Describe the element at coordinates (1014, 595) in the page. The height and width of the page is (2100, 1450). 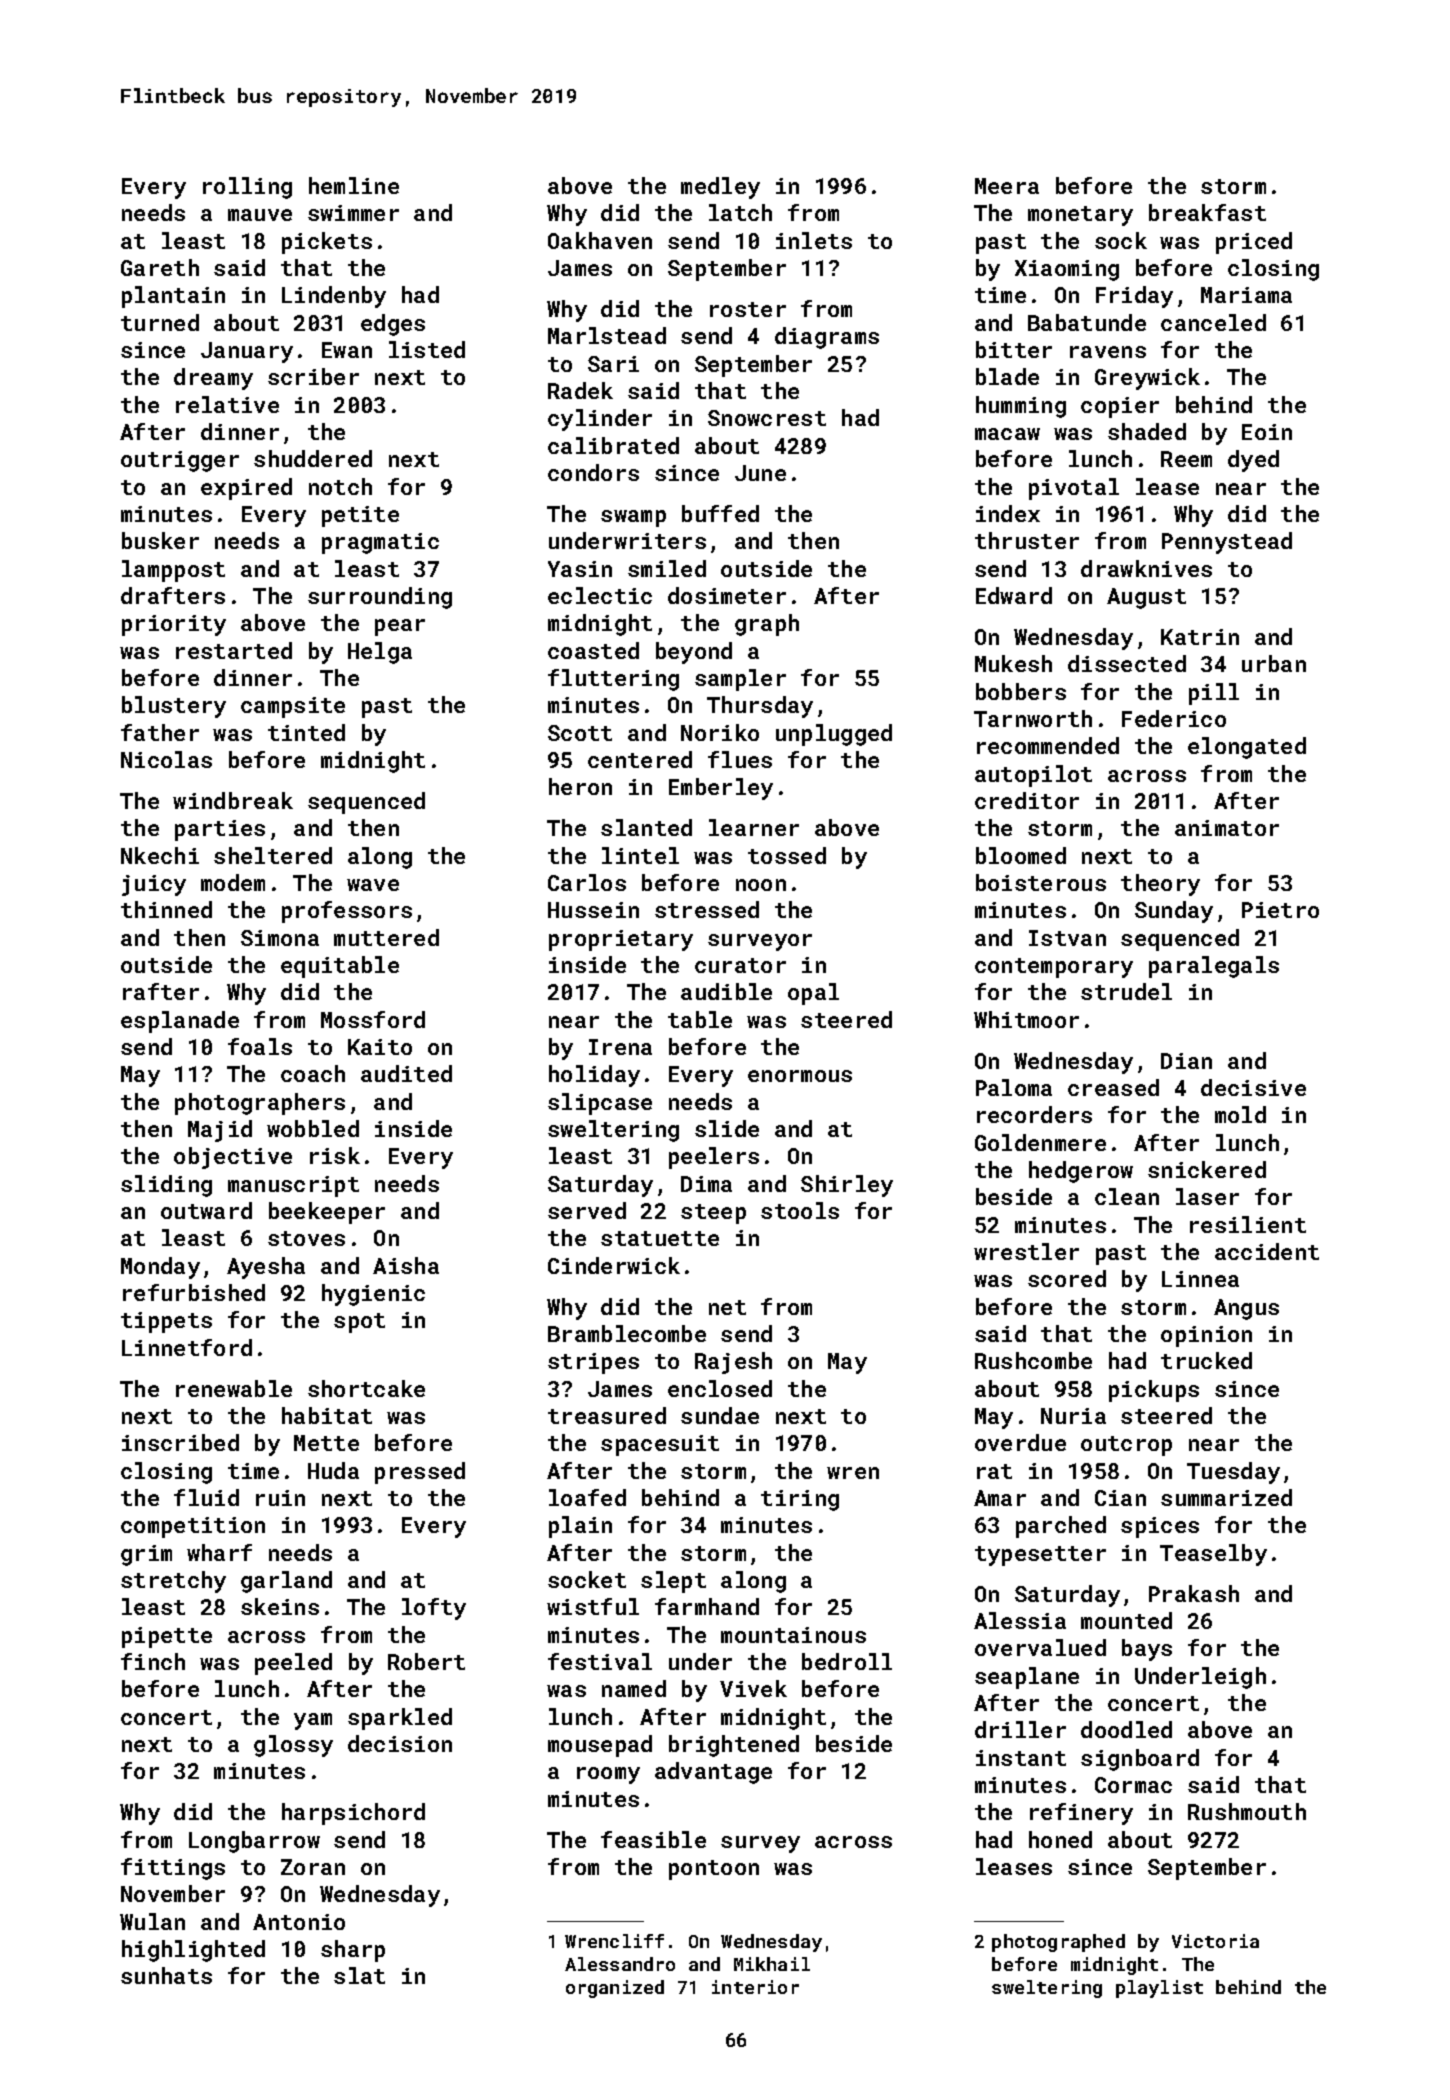
I see `Edward` at that location.
